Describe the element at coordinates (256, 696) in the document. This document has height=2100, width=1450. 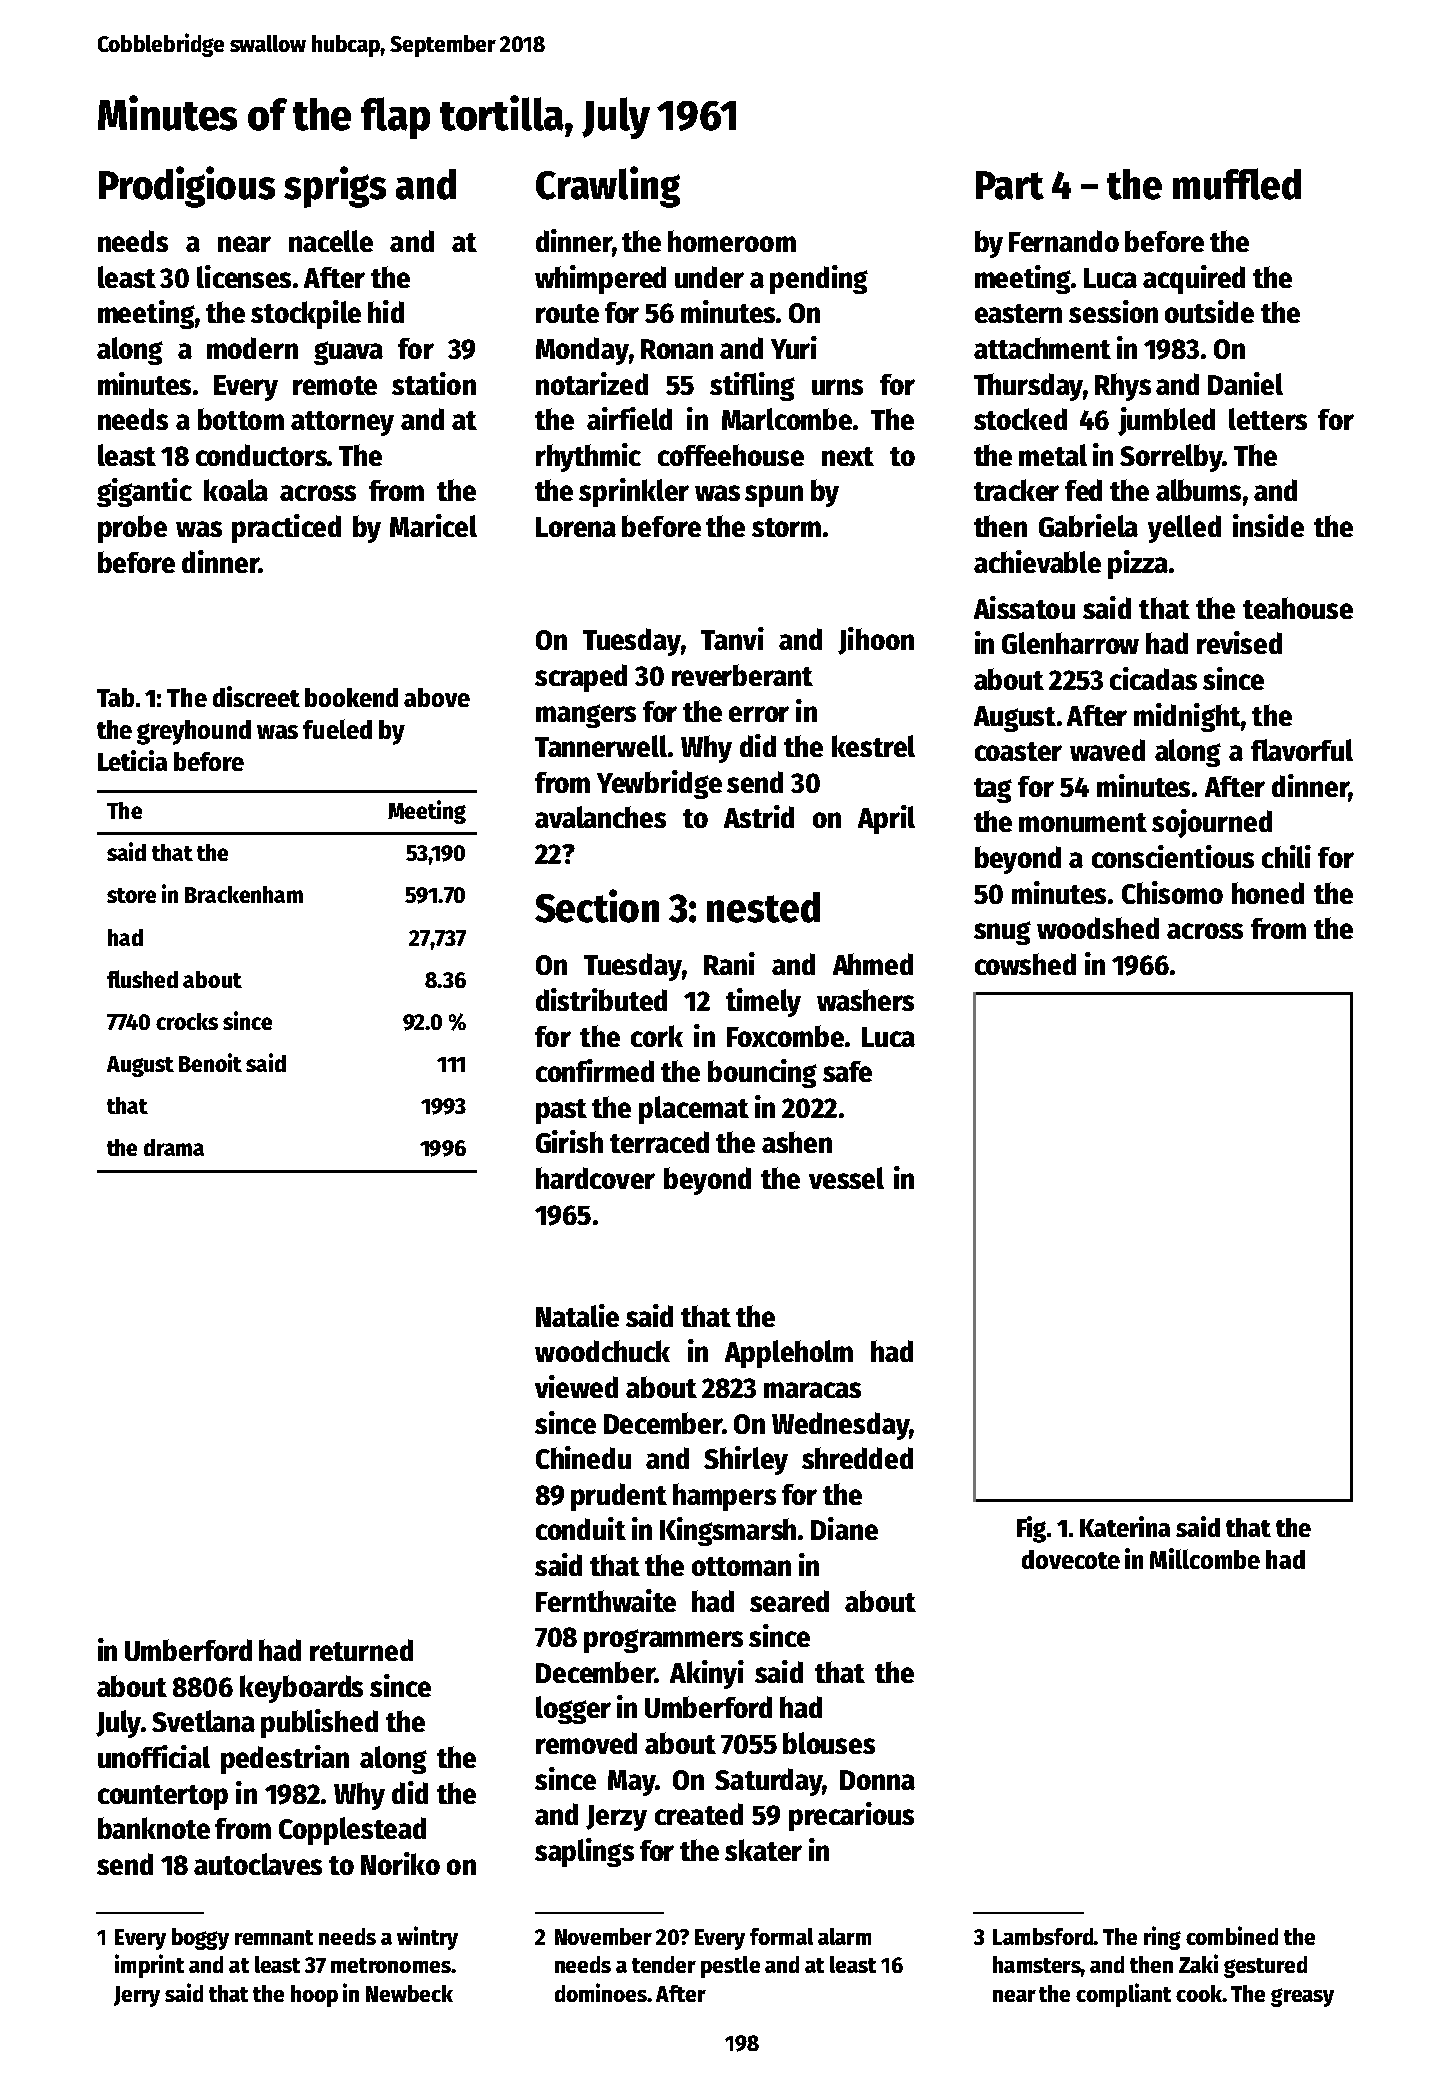
I see `discreet` at that location.
